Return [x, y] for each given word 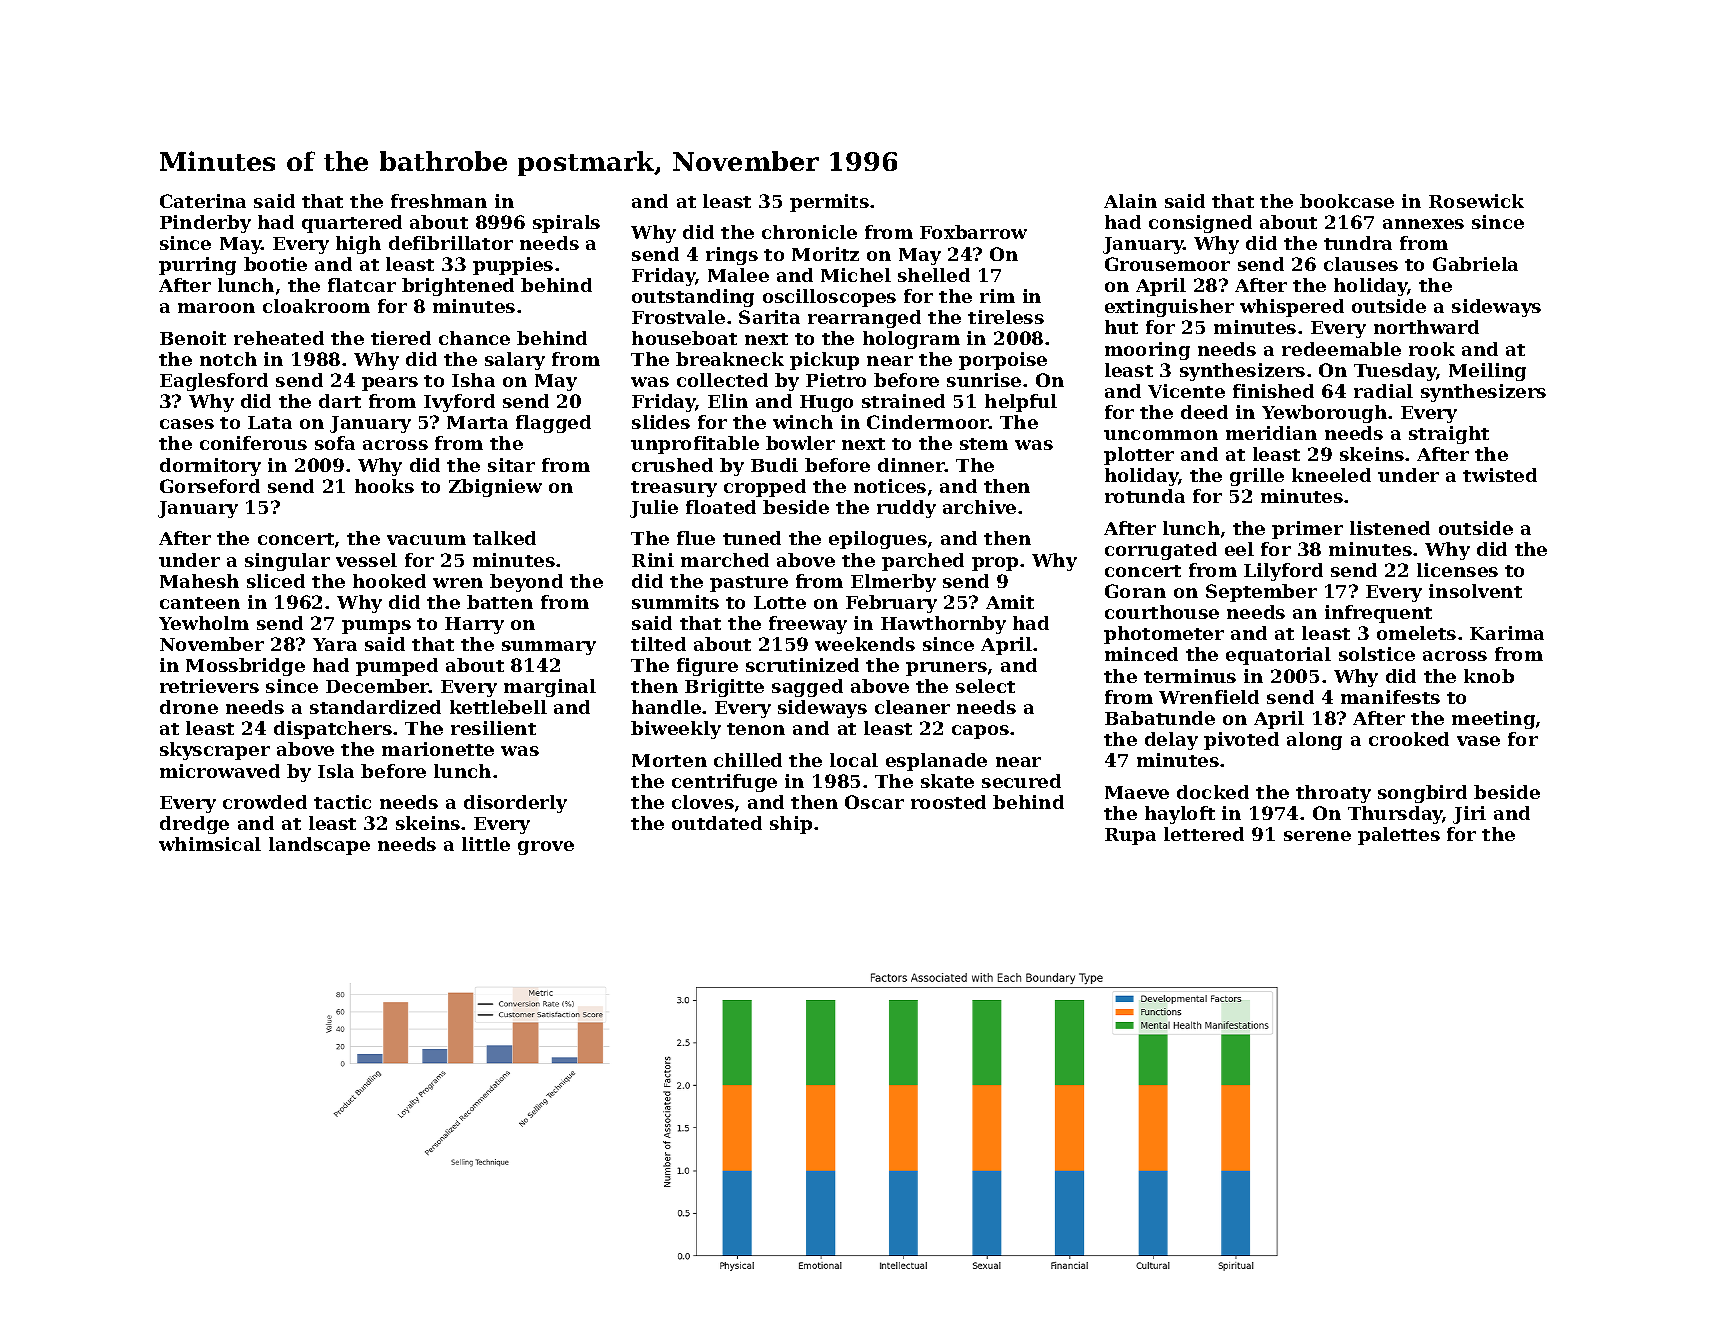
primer [1307, 530]
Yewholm [204, 623]
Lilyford [1283, 572]
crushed [672, 465]
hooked [389, 581]
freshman [439, 201]
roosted [948, 802]
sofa [335, 443]
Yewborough [1324, 414]
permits [829, 203]
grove [546, 848]
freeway [808, 625]
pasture [749, 584]
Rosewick [1476, 201]
